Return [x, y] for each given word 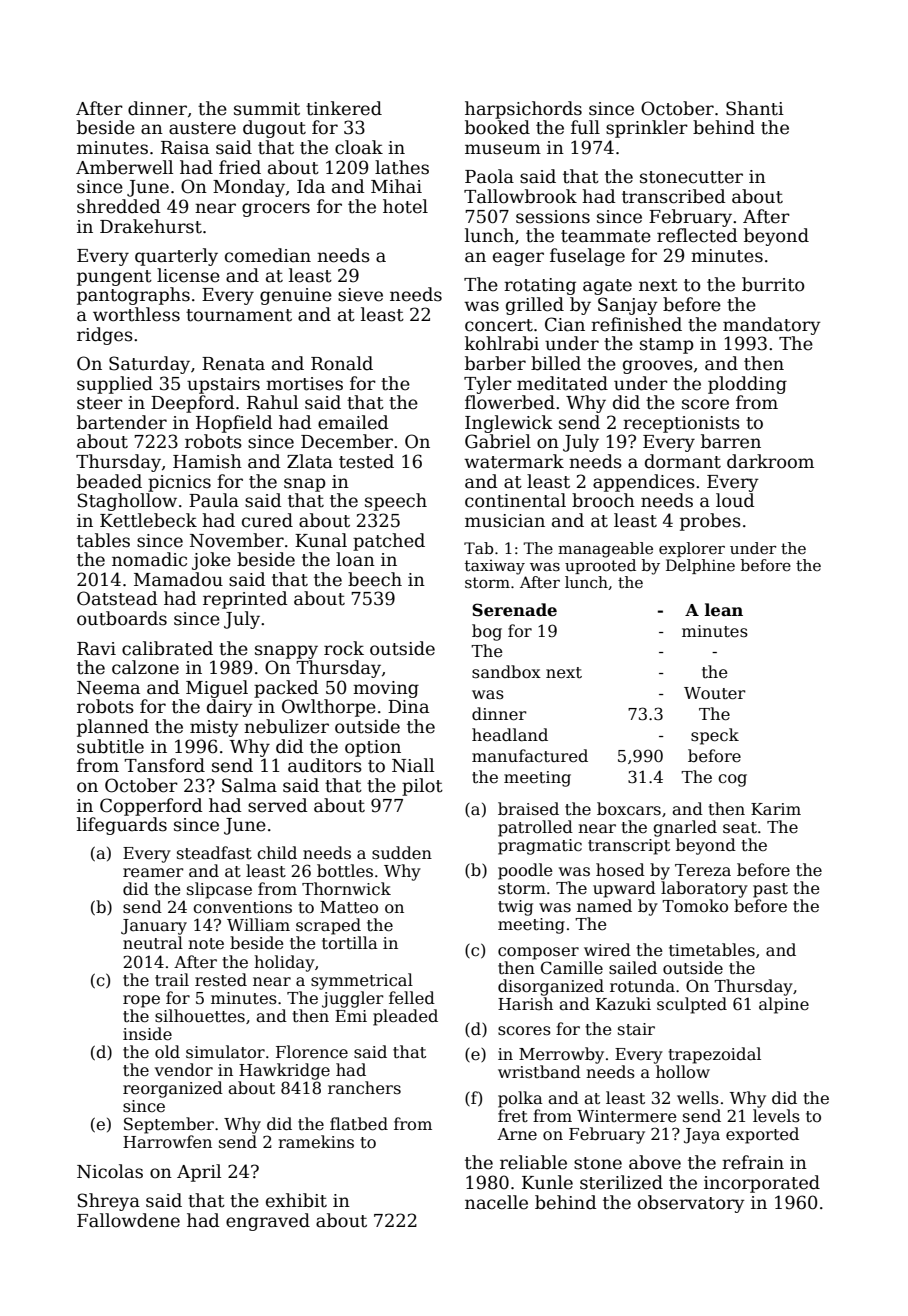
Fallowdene [128, 1220]
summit [267, 109]
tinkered [344, 108]
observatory [691, 1204]
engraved [268, 1222]
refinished [636, 324]
